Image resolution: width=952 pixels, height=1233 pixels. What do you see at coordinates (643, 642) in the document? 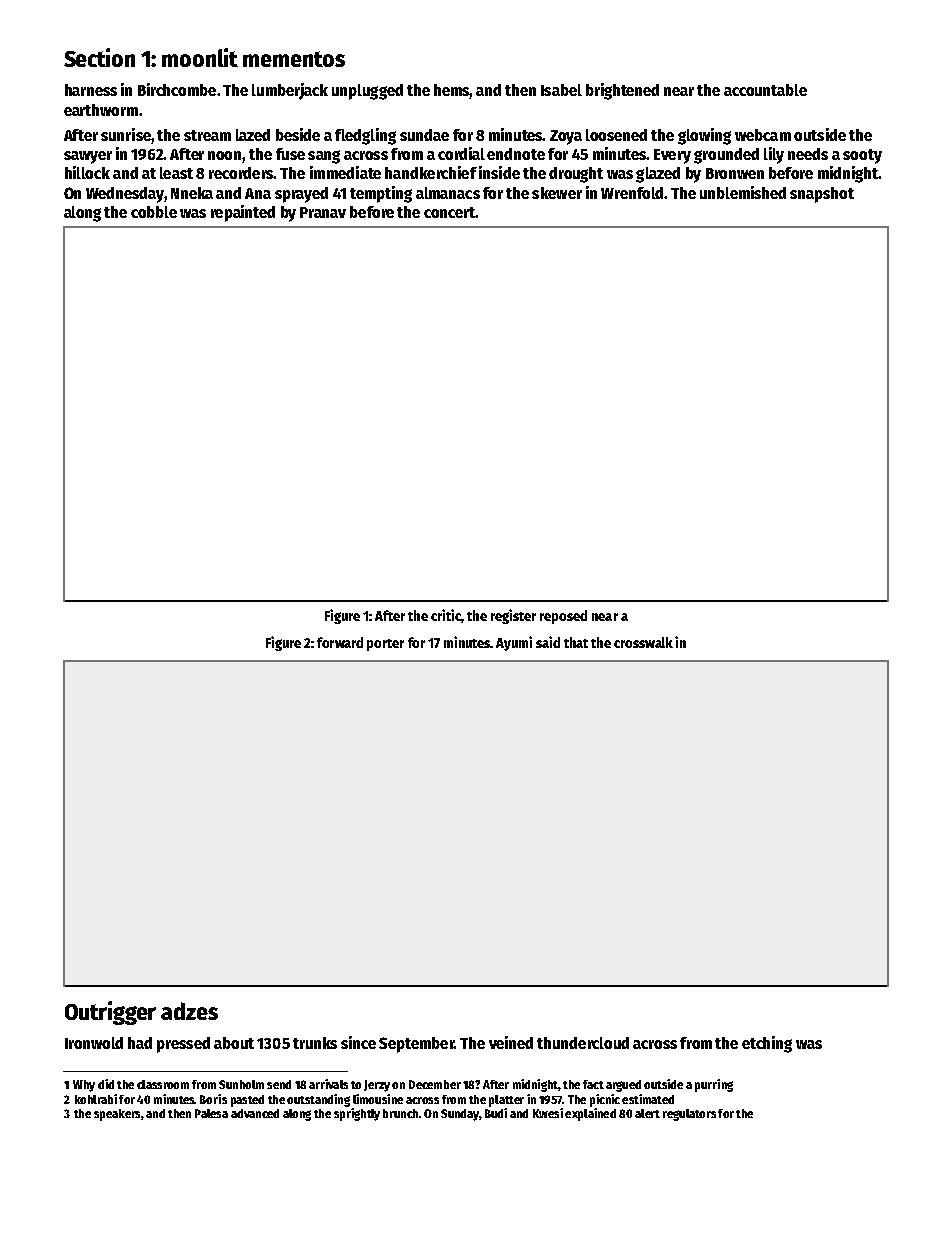
I see `crosswalk` at bounding box center [643, 642].
